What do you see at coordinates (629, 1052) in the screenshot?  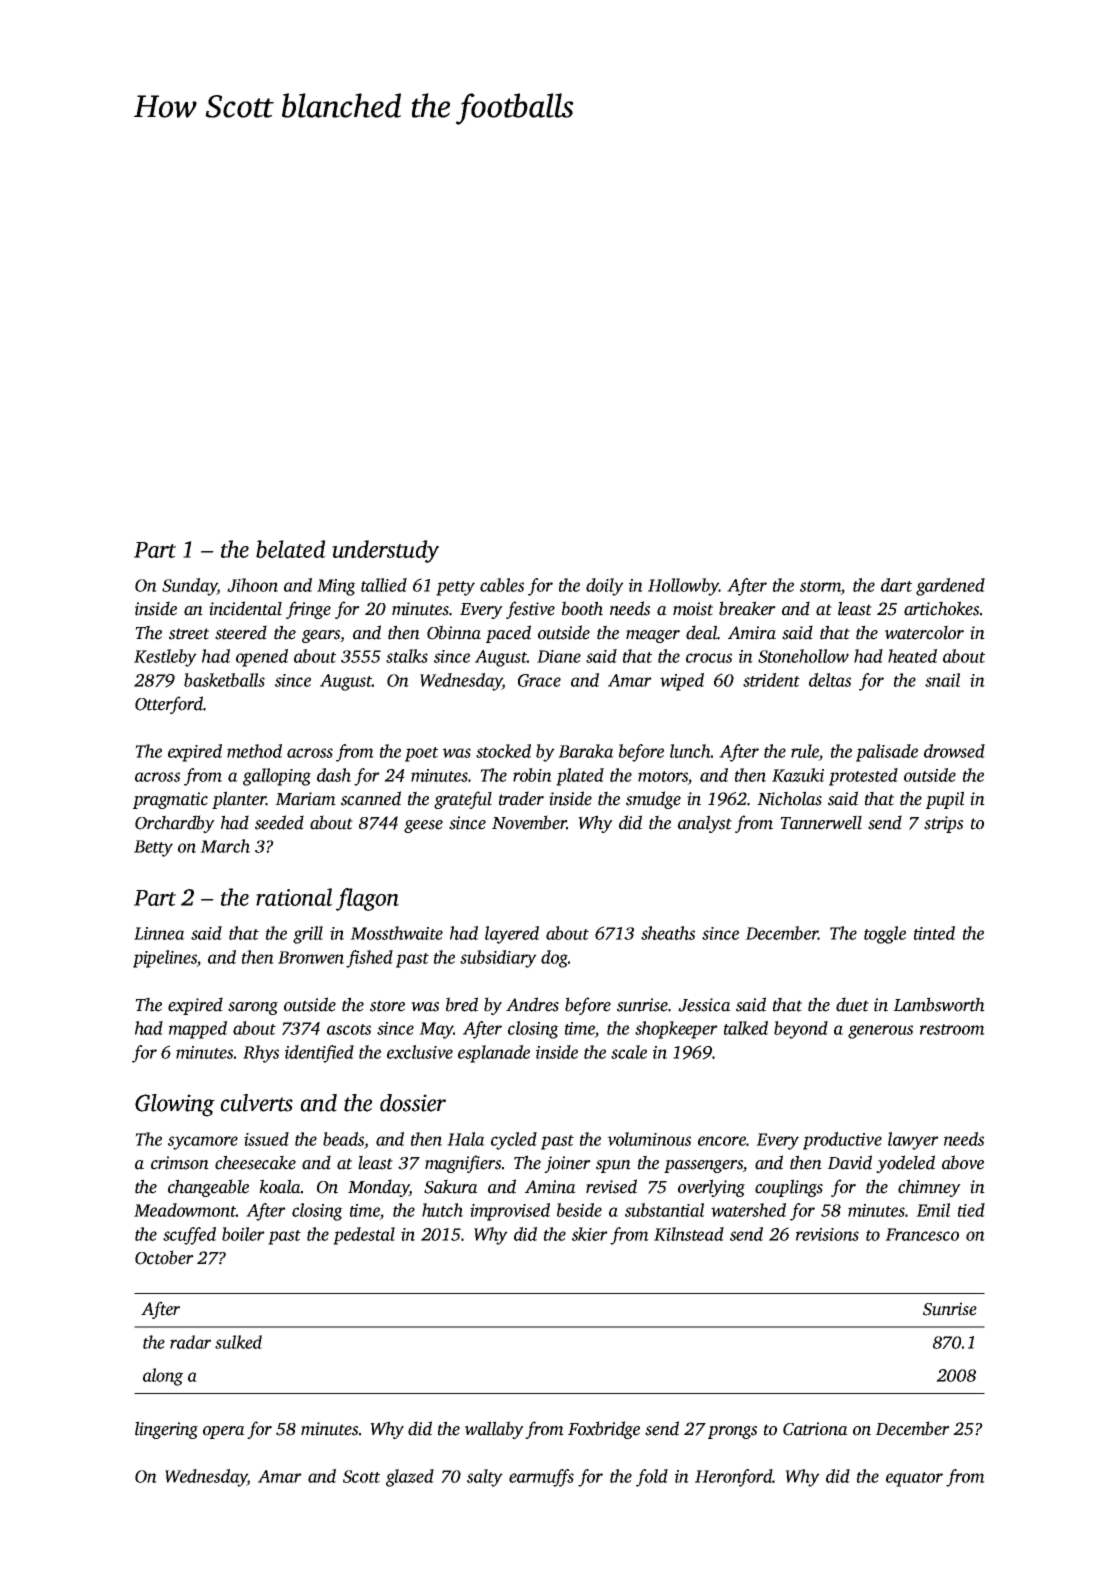 I see `scale` at bounding box center [629, 1052].
